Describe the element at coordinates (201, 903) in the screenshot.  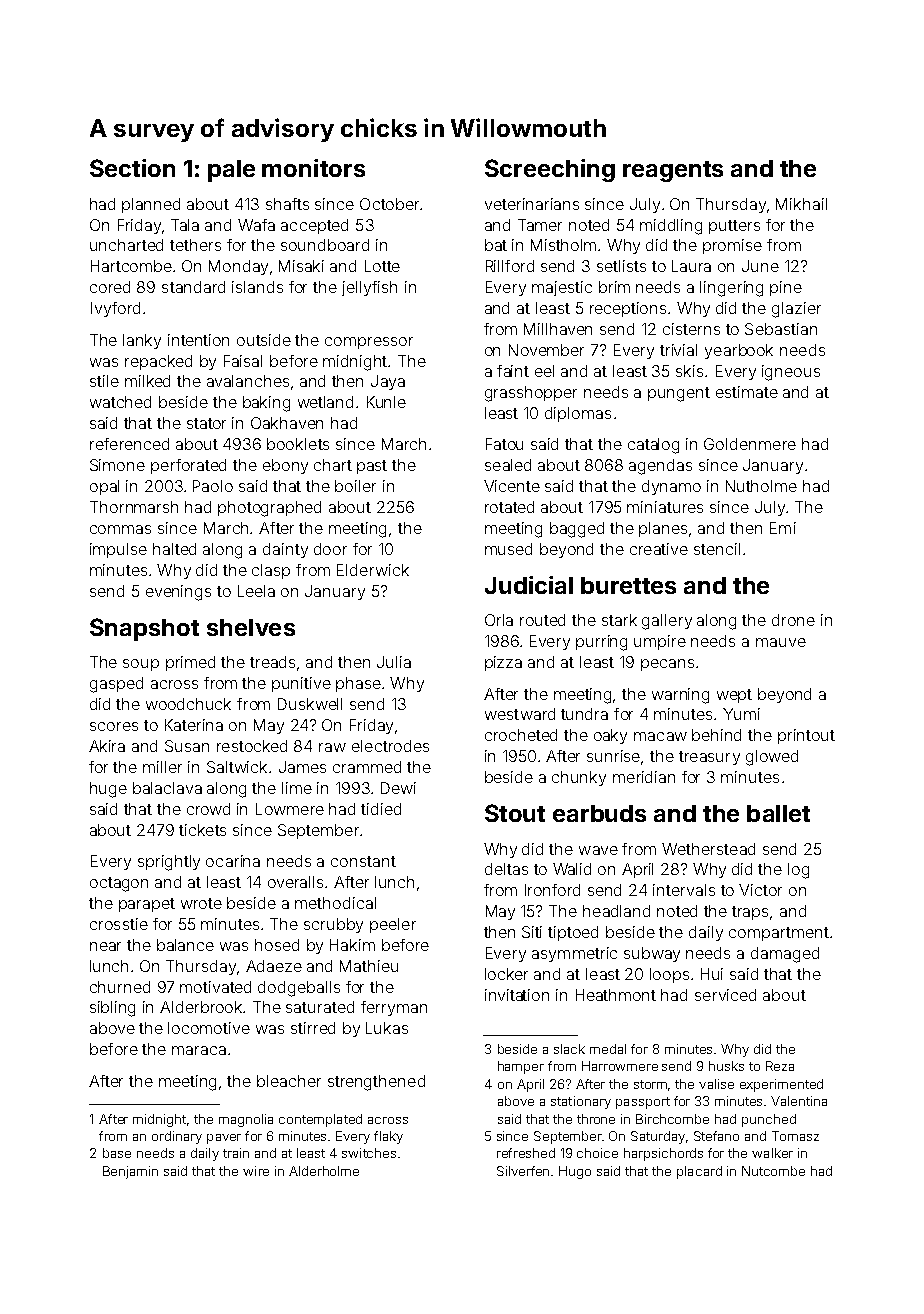
I see `wrote` at that location.
